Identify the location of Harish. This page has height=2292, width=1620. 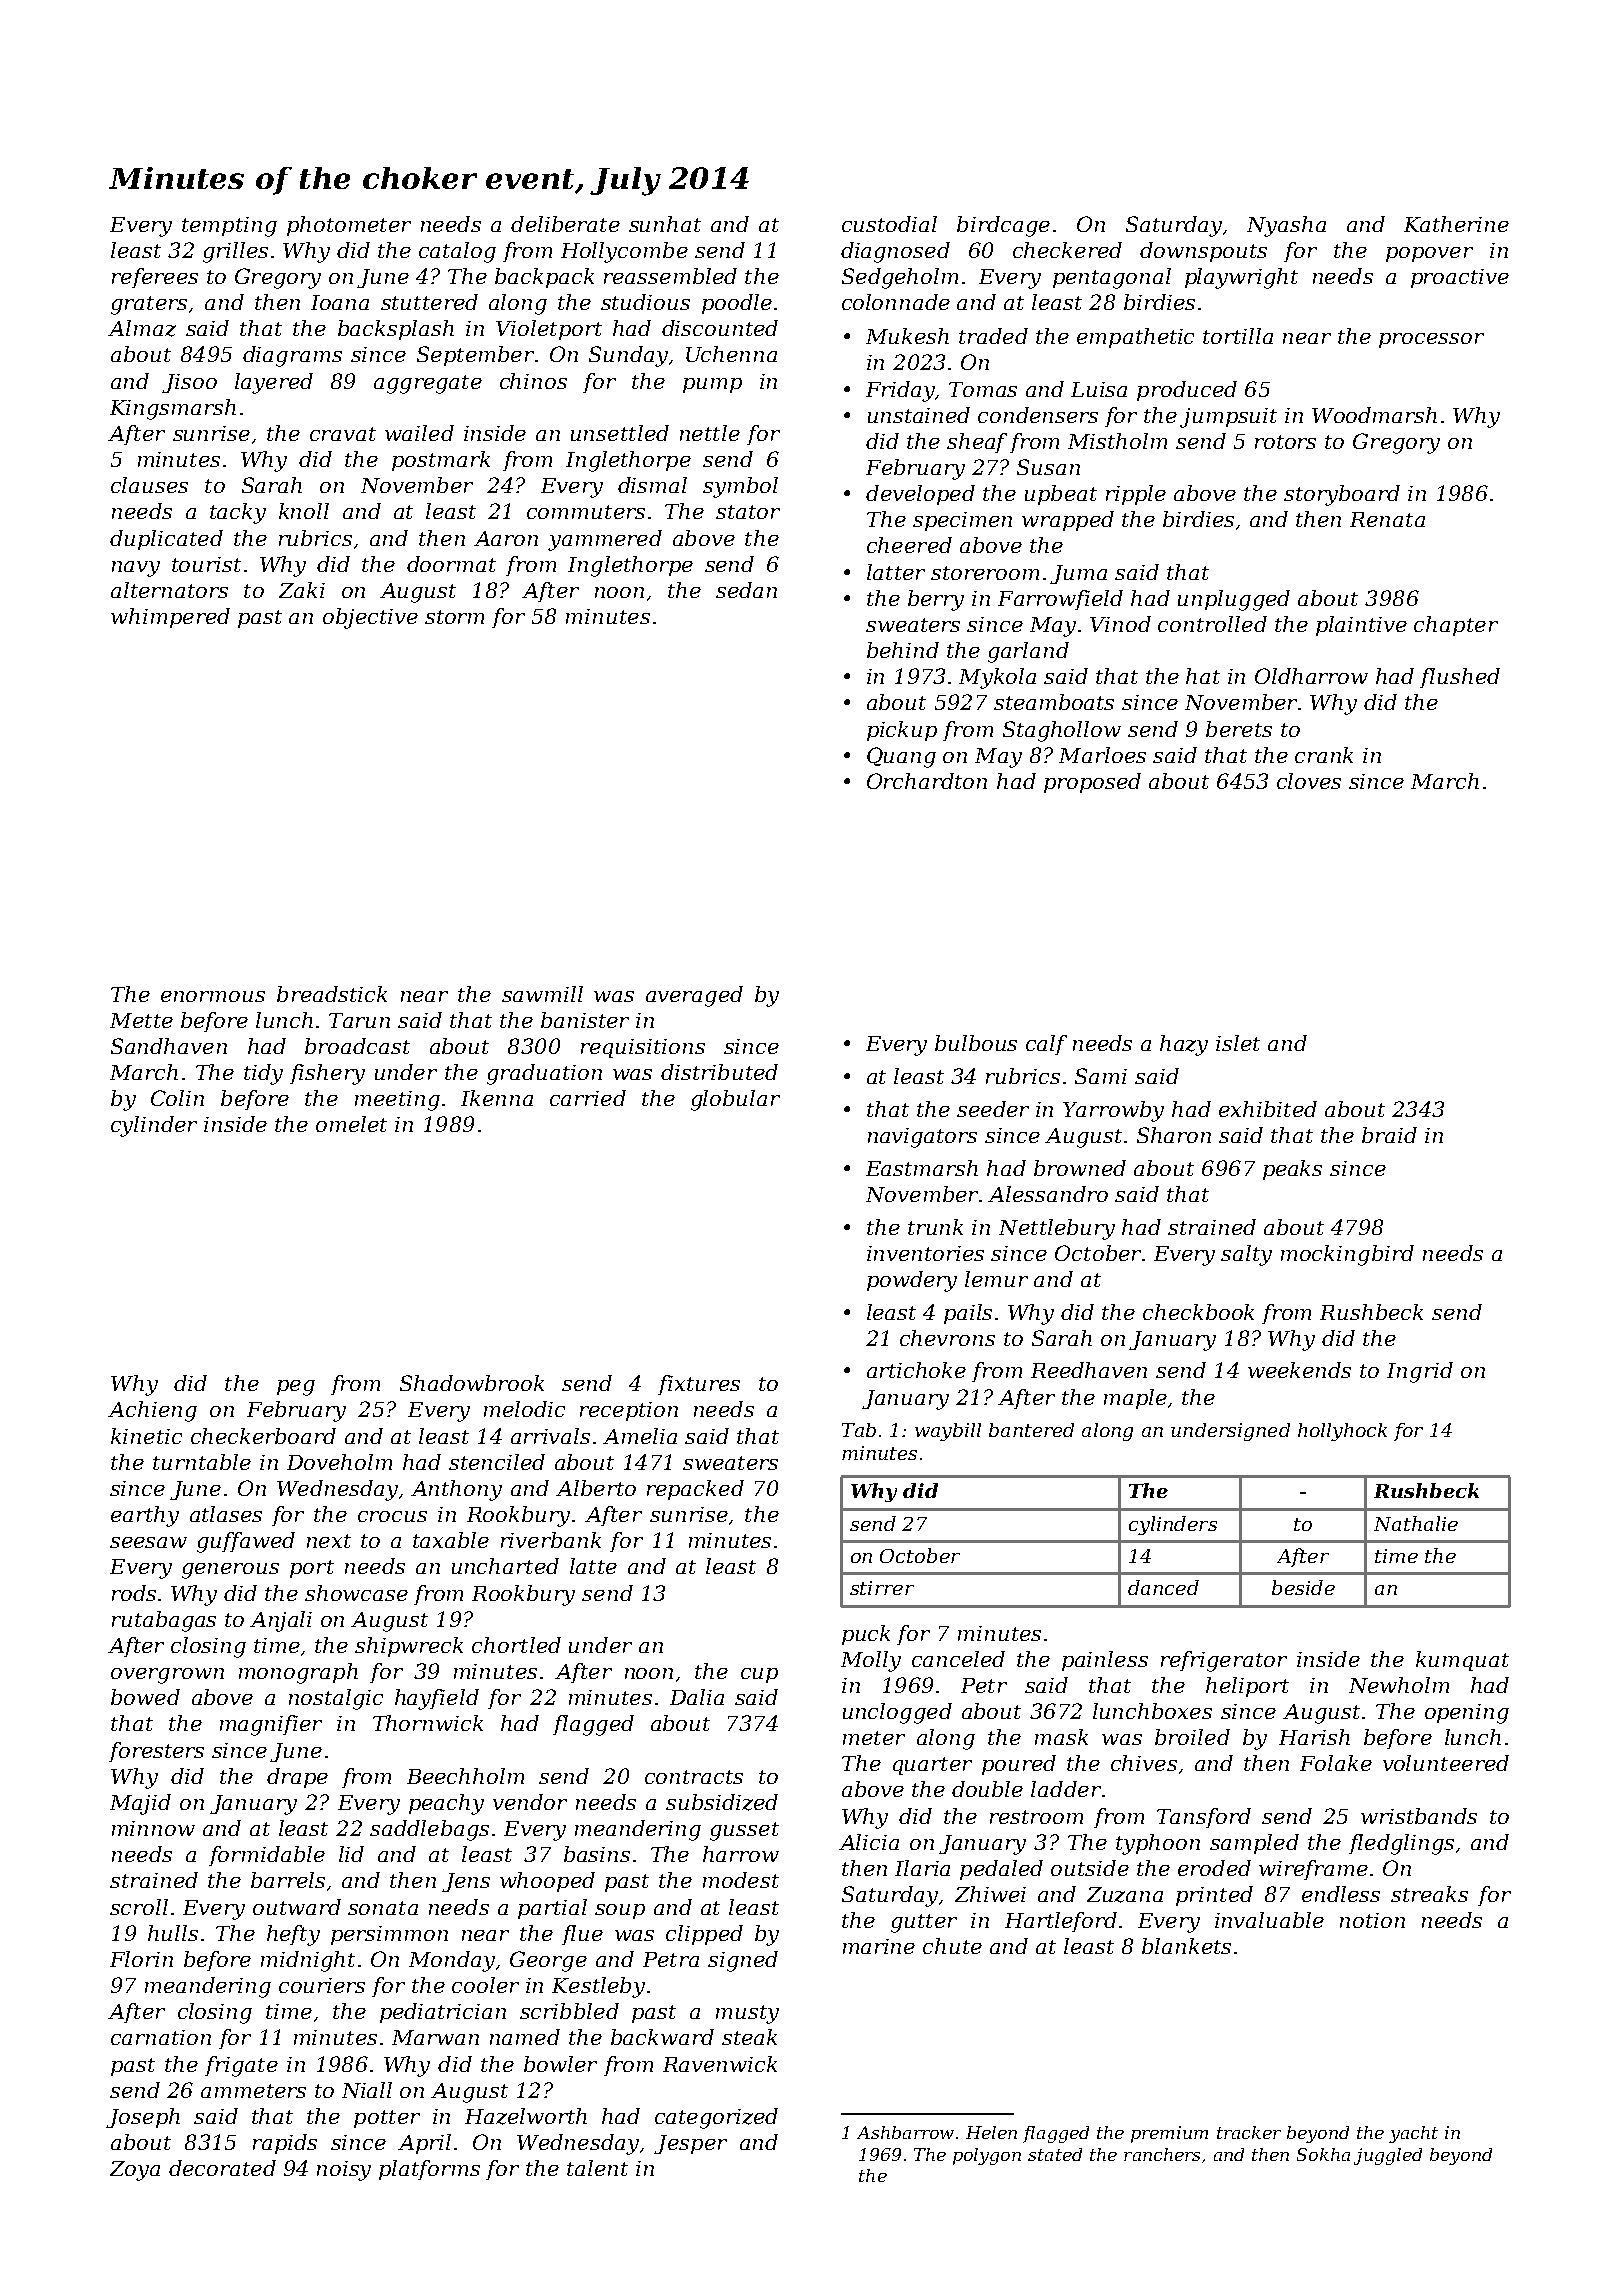
(1314, 1737).
